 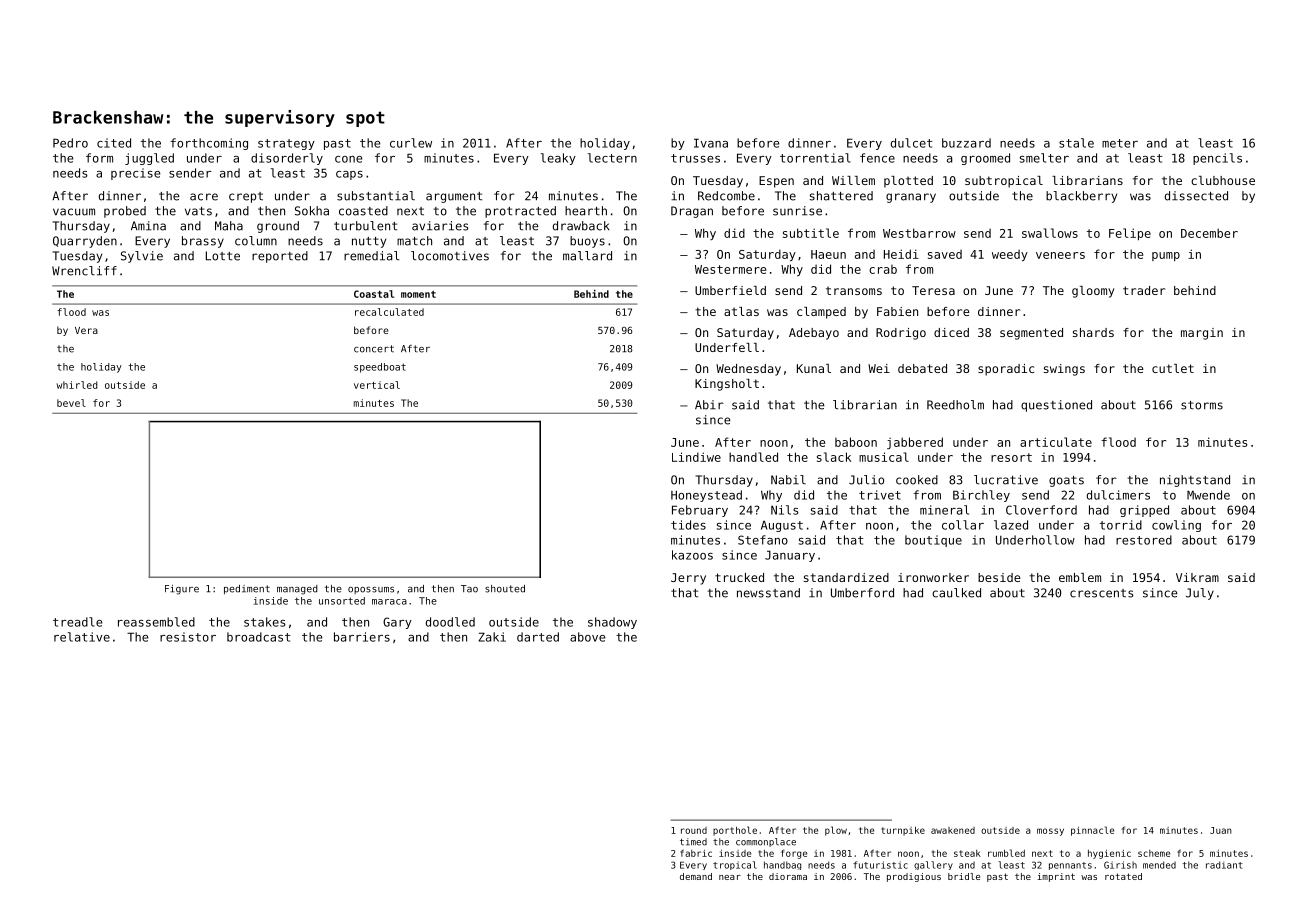 I want to click on Reedholm, so click(x=955, y=405).
